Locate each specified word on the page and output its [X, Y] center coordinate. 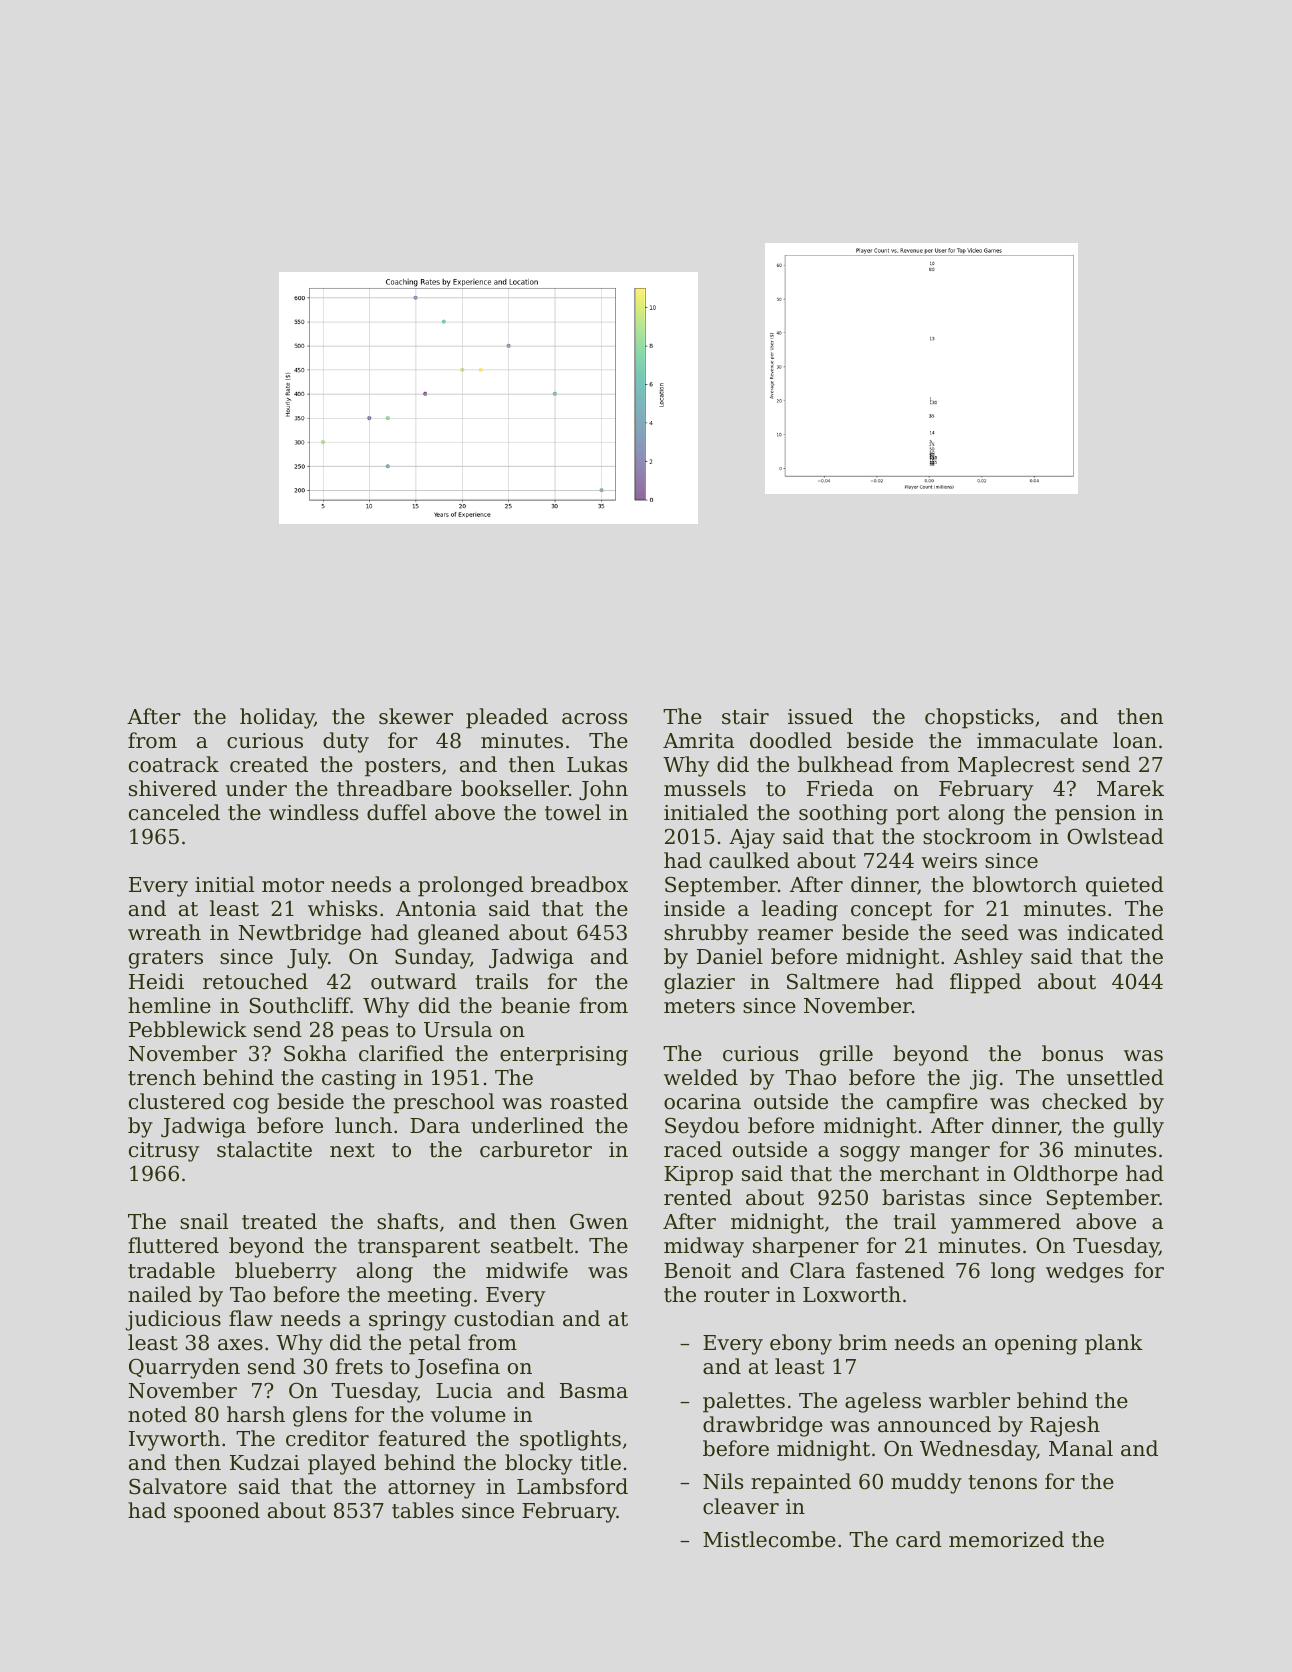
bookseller [515, 788]
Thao [810, 1077]
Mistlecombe [769, 1539]
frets [359, 1366]
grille [846, 1055]
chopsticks [979, 718]
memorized [1006, 1539]
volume [468, 1414]
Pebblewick [188, 1029]
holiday [277, 718]
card [919, 1539]
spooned [217, 1512]
